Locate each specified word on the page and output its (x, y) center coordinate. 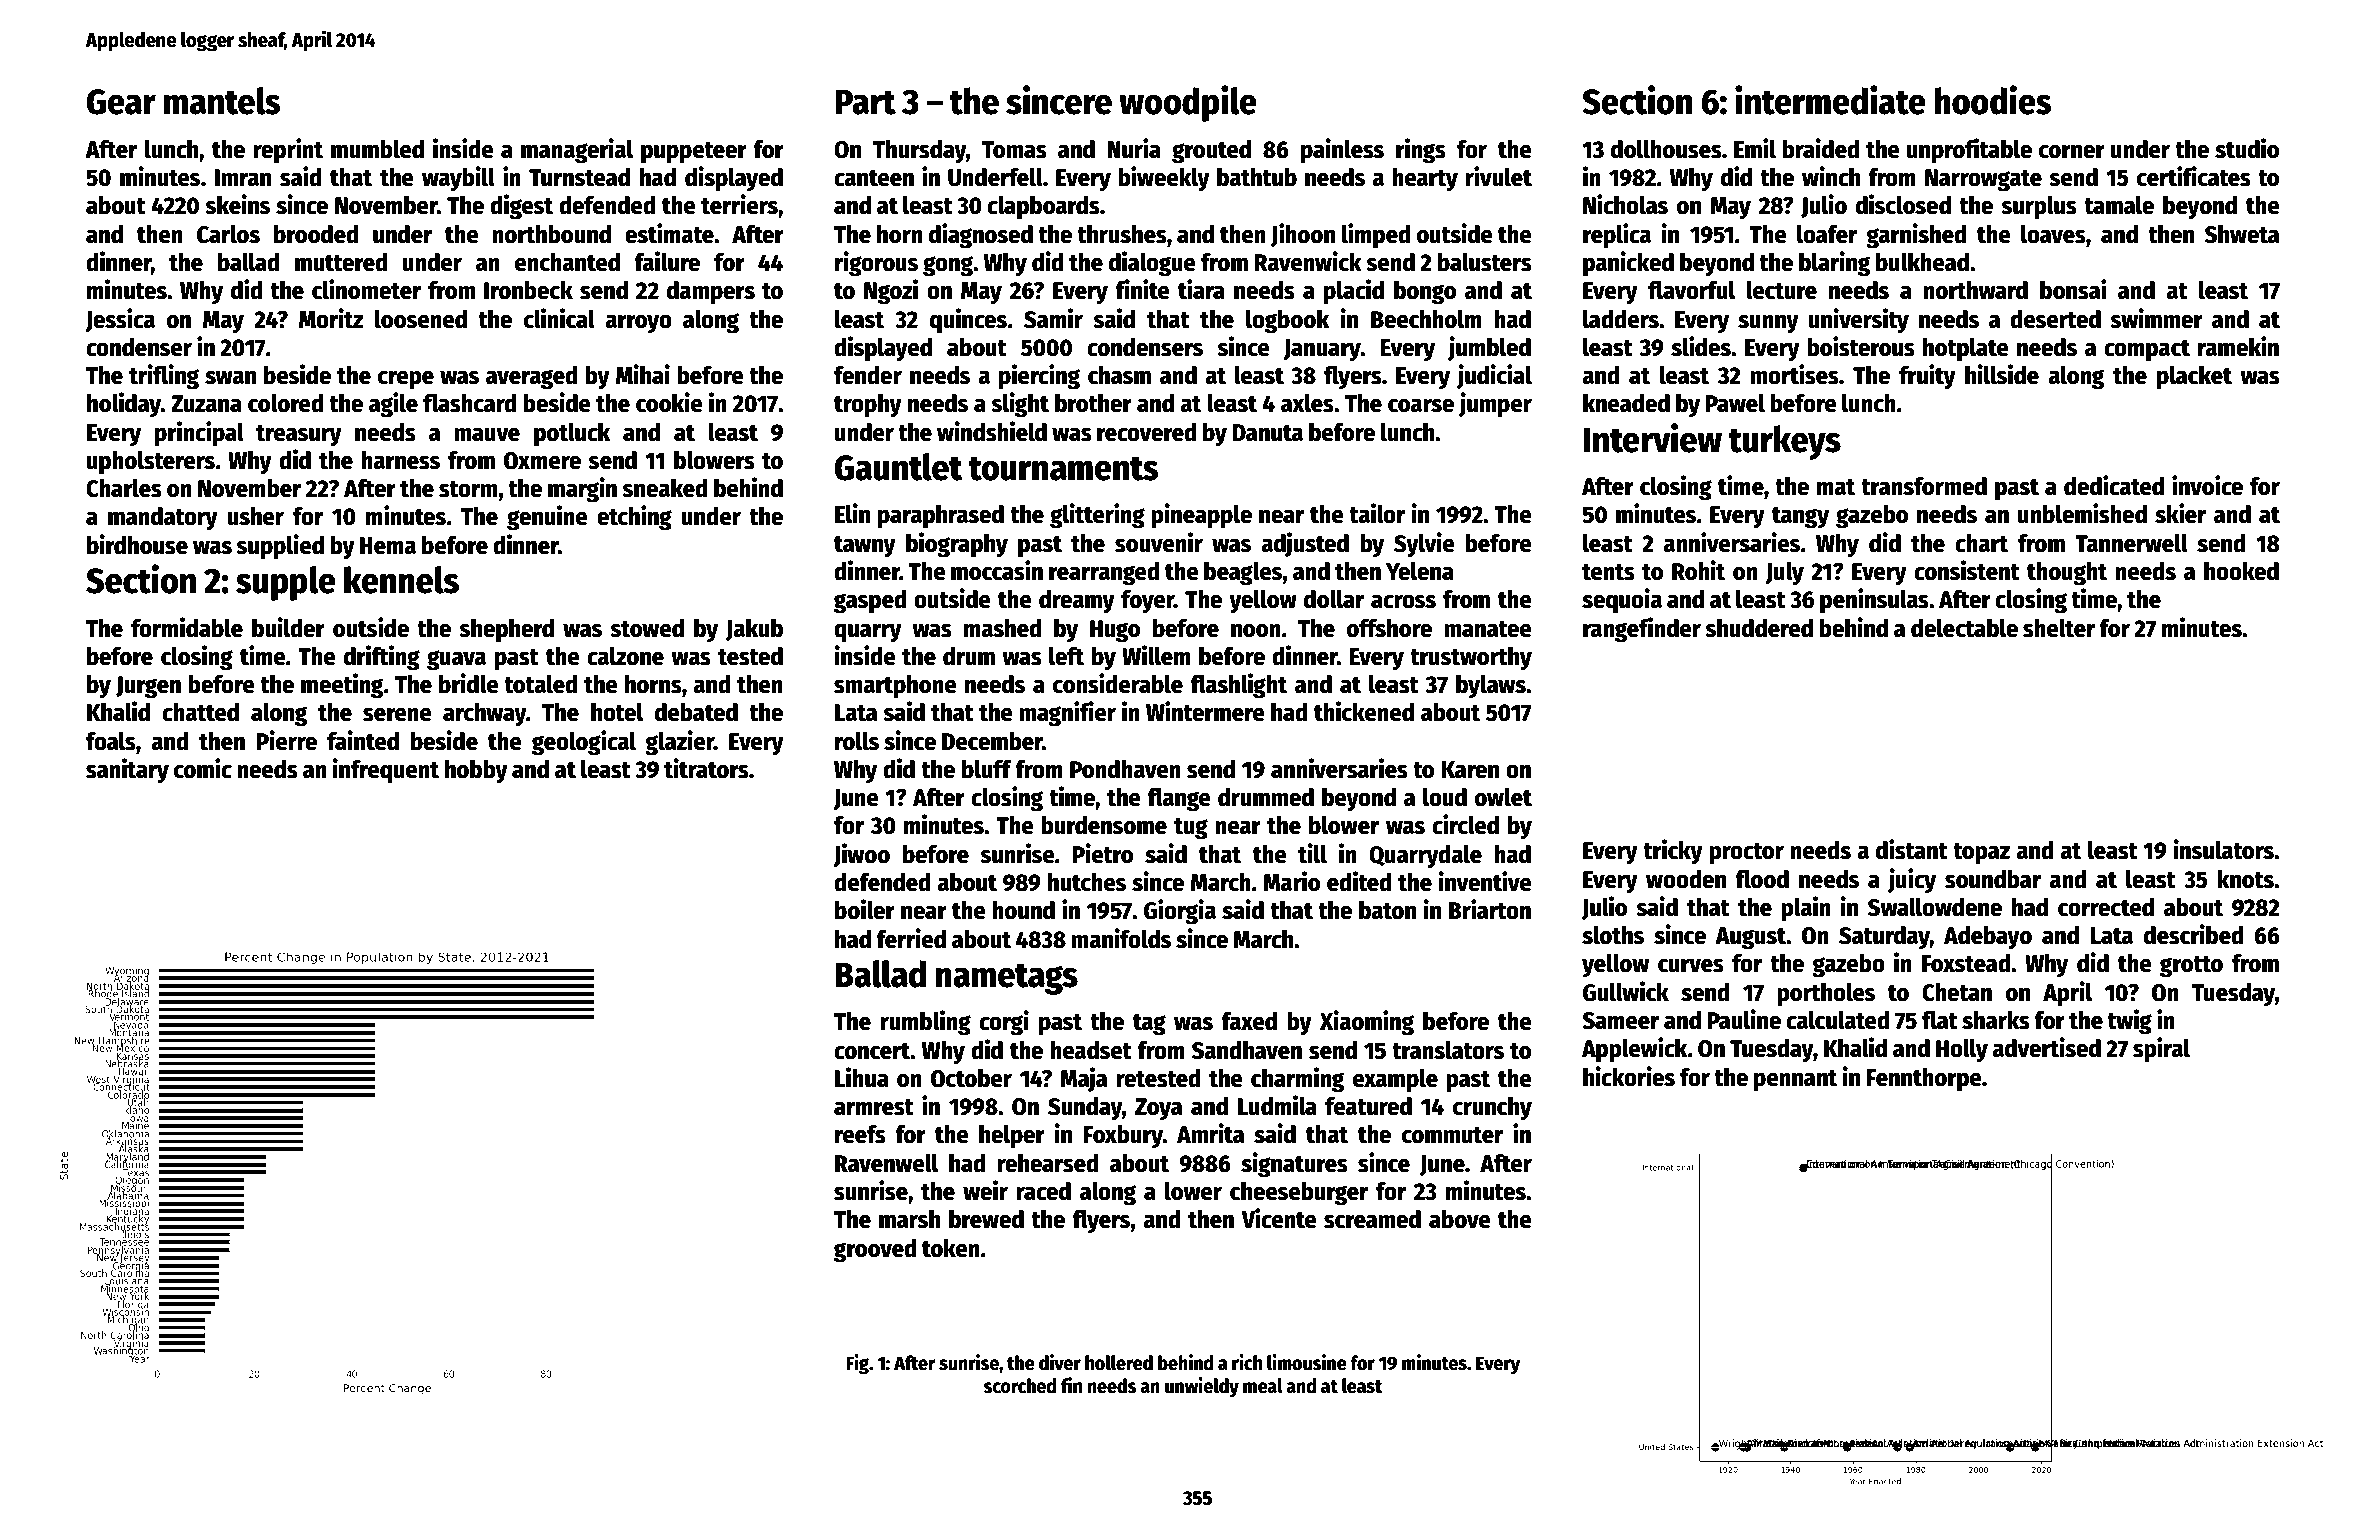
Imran (243, 178)
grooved (875, 1251)
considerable (1118, 683)
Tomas (1014, 150)
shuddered (1759, 628)
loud (1445, 797)
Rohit (1698, 570)
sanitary (127, 770)
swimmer (2156, 318)
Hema (388, 546)
